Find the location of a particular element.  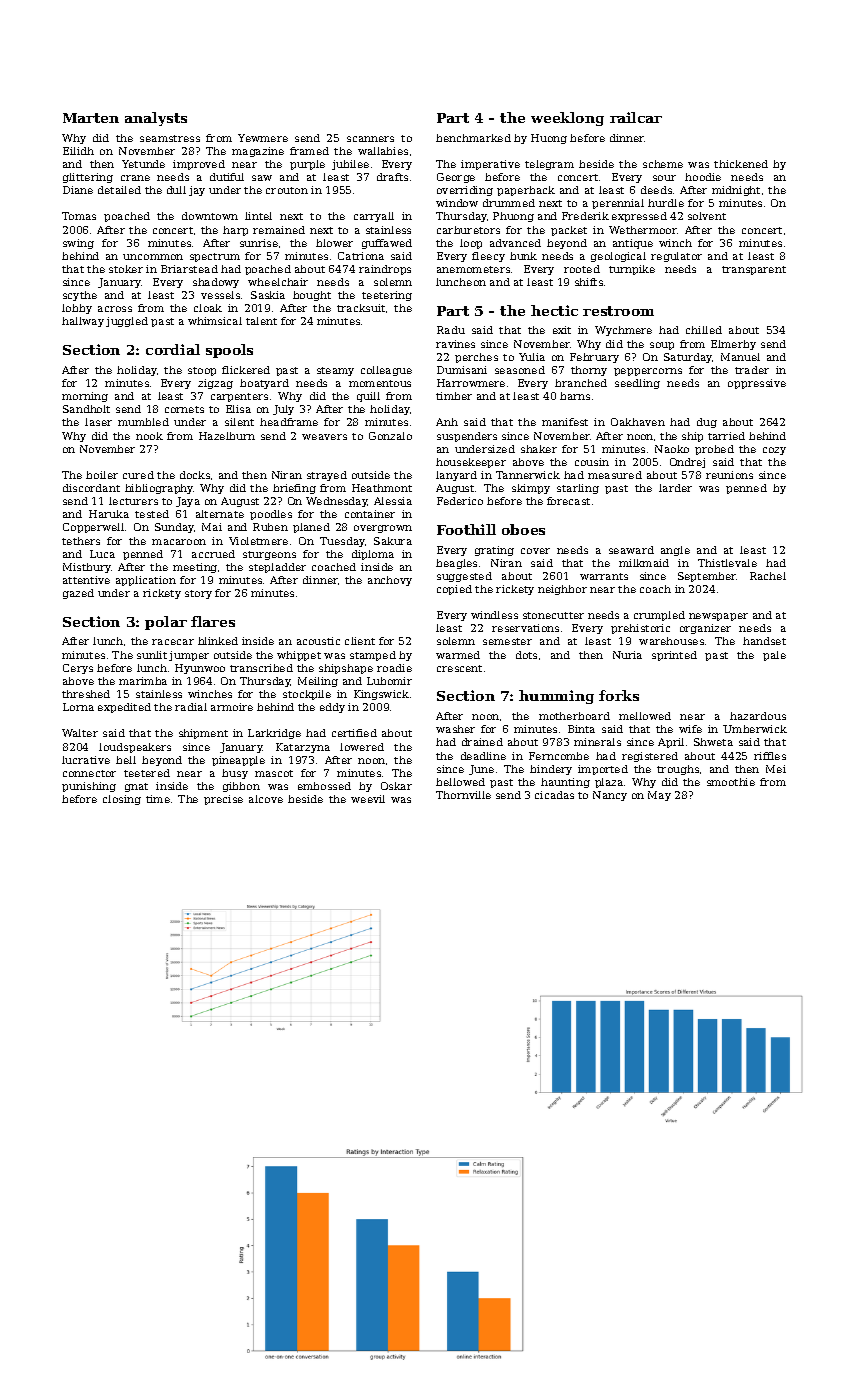

smoothie is located at coordinates (731, 782).
